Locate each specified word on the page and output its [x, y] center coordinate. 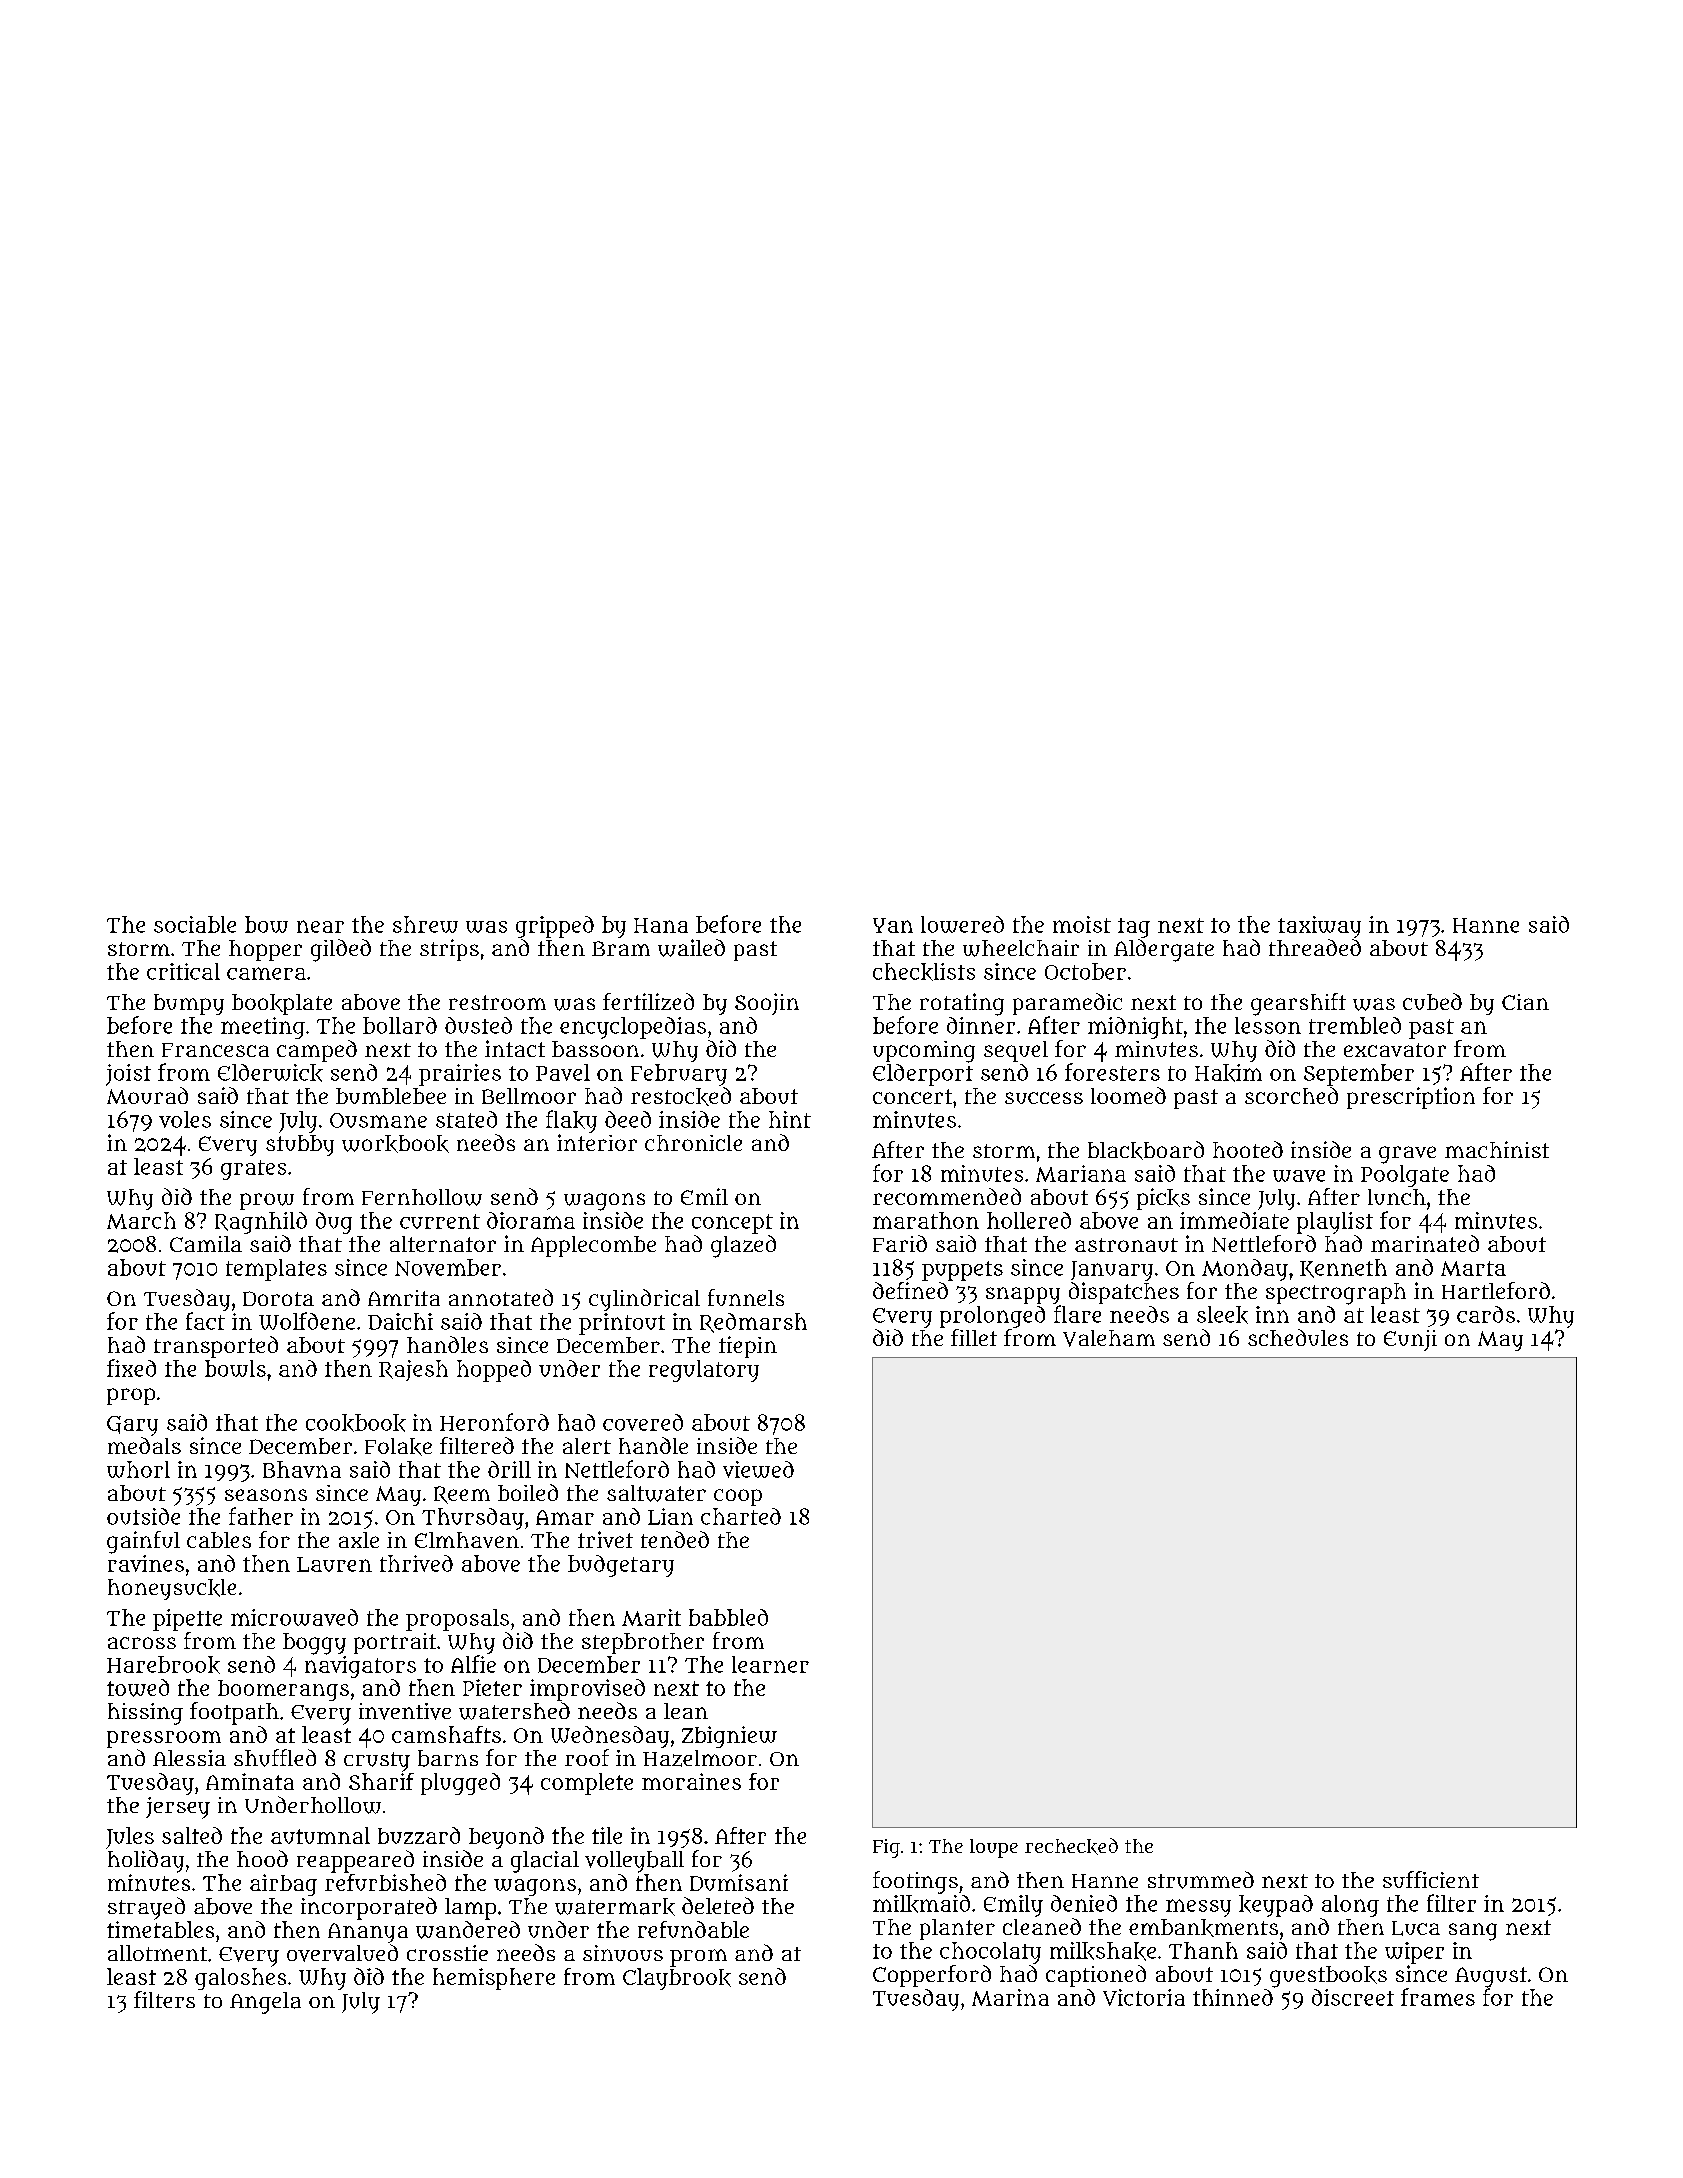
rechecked [1071, 1846]
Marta [1473, 1268]
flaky [571, 1121]
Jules [130, 1838]
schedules [1298, 1337]
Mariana [1081, 1173]
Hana [661, 925]
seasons [266, 1495]
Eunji [1410, 1340]
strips [449, 950]
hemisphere [494, 1979]
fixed [131, 1368]
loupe [994, 1848]
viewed [758, 1469]
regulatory [704, 1371]
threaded [1315, 947]
